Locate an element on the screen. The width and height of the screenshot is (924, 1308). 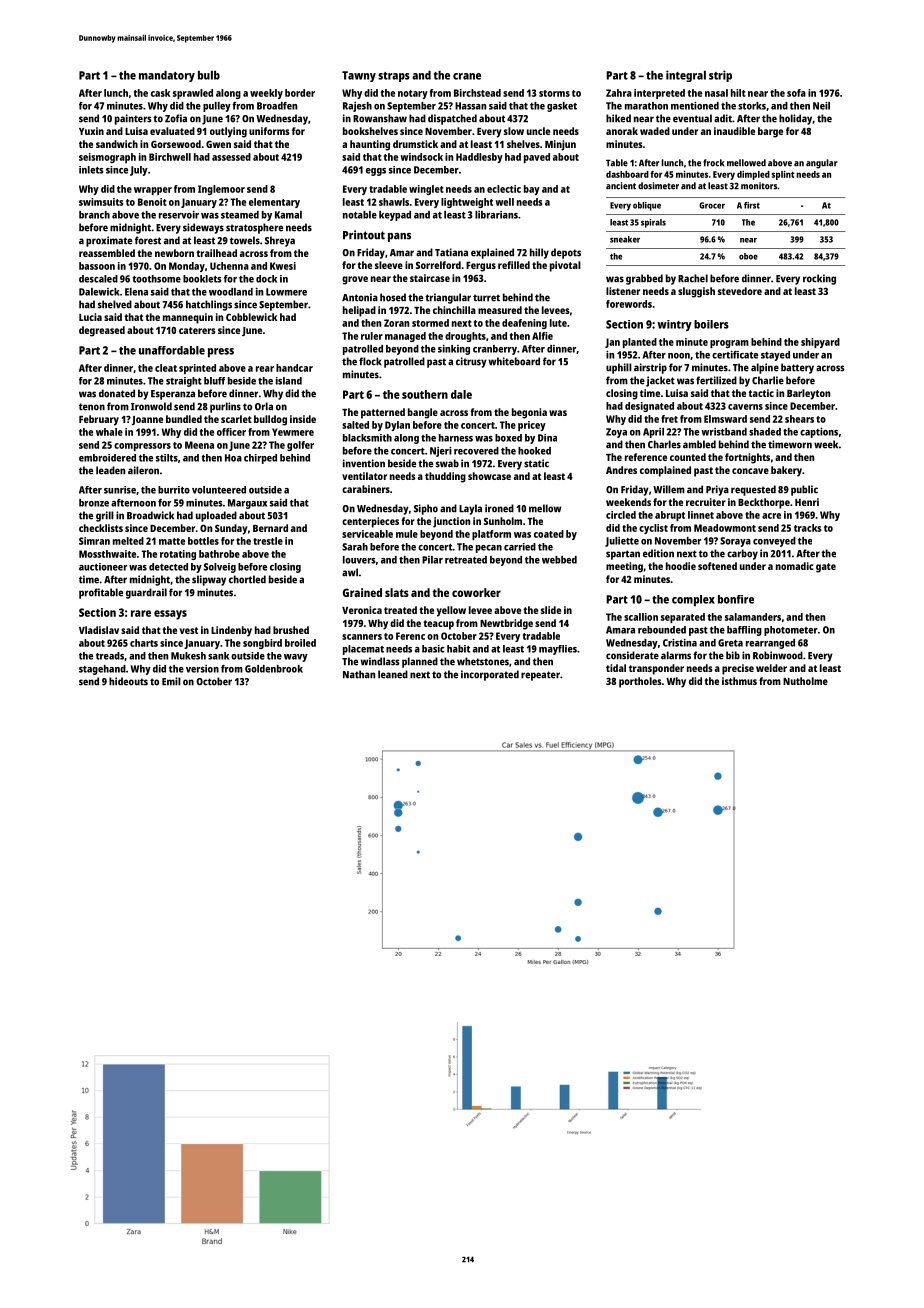
storms is located at coordinates (554, 93).
